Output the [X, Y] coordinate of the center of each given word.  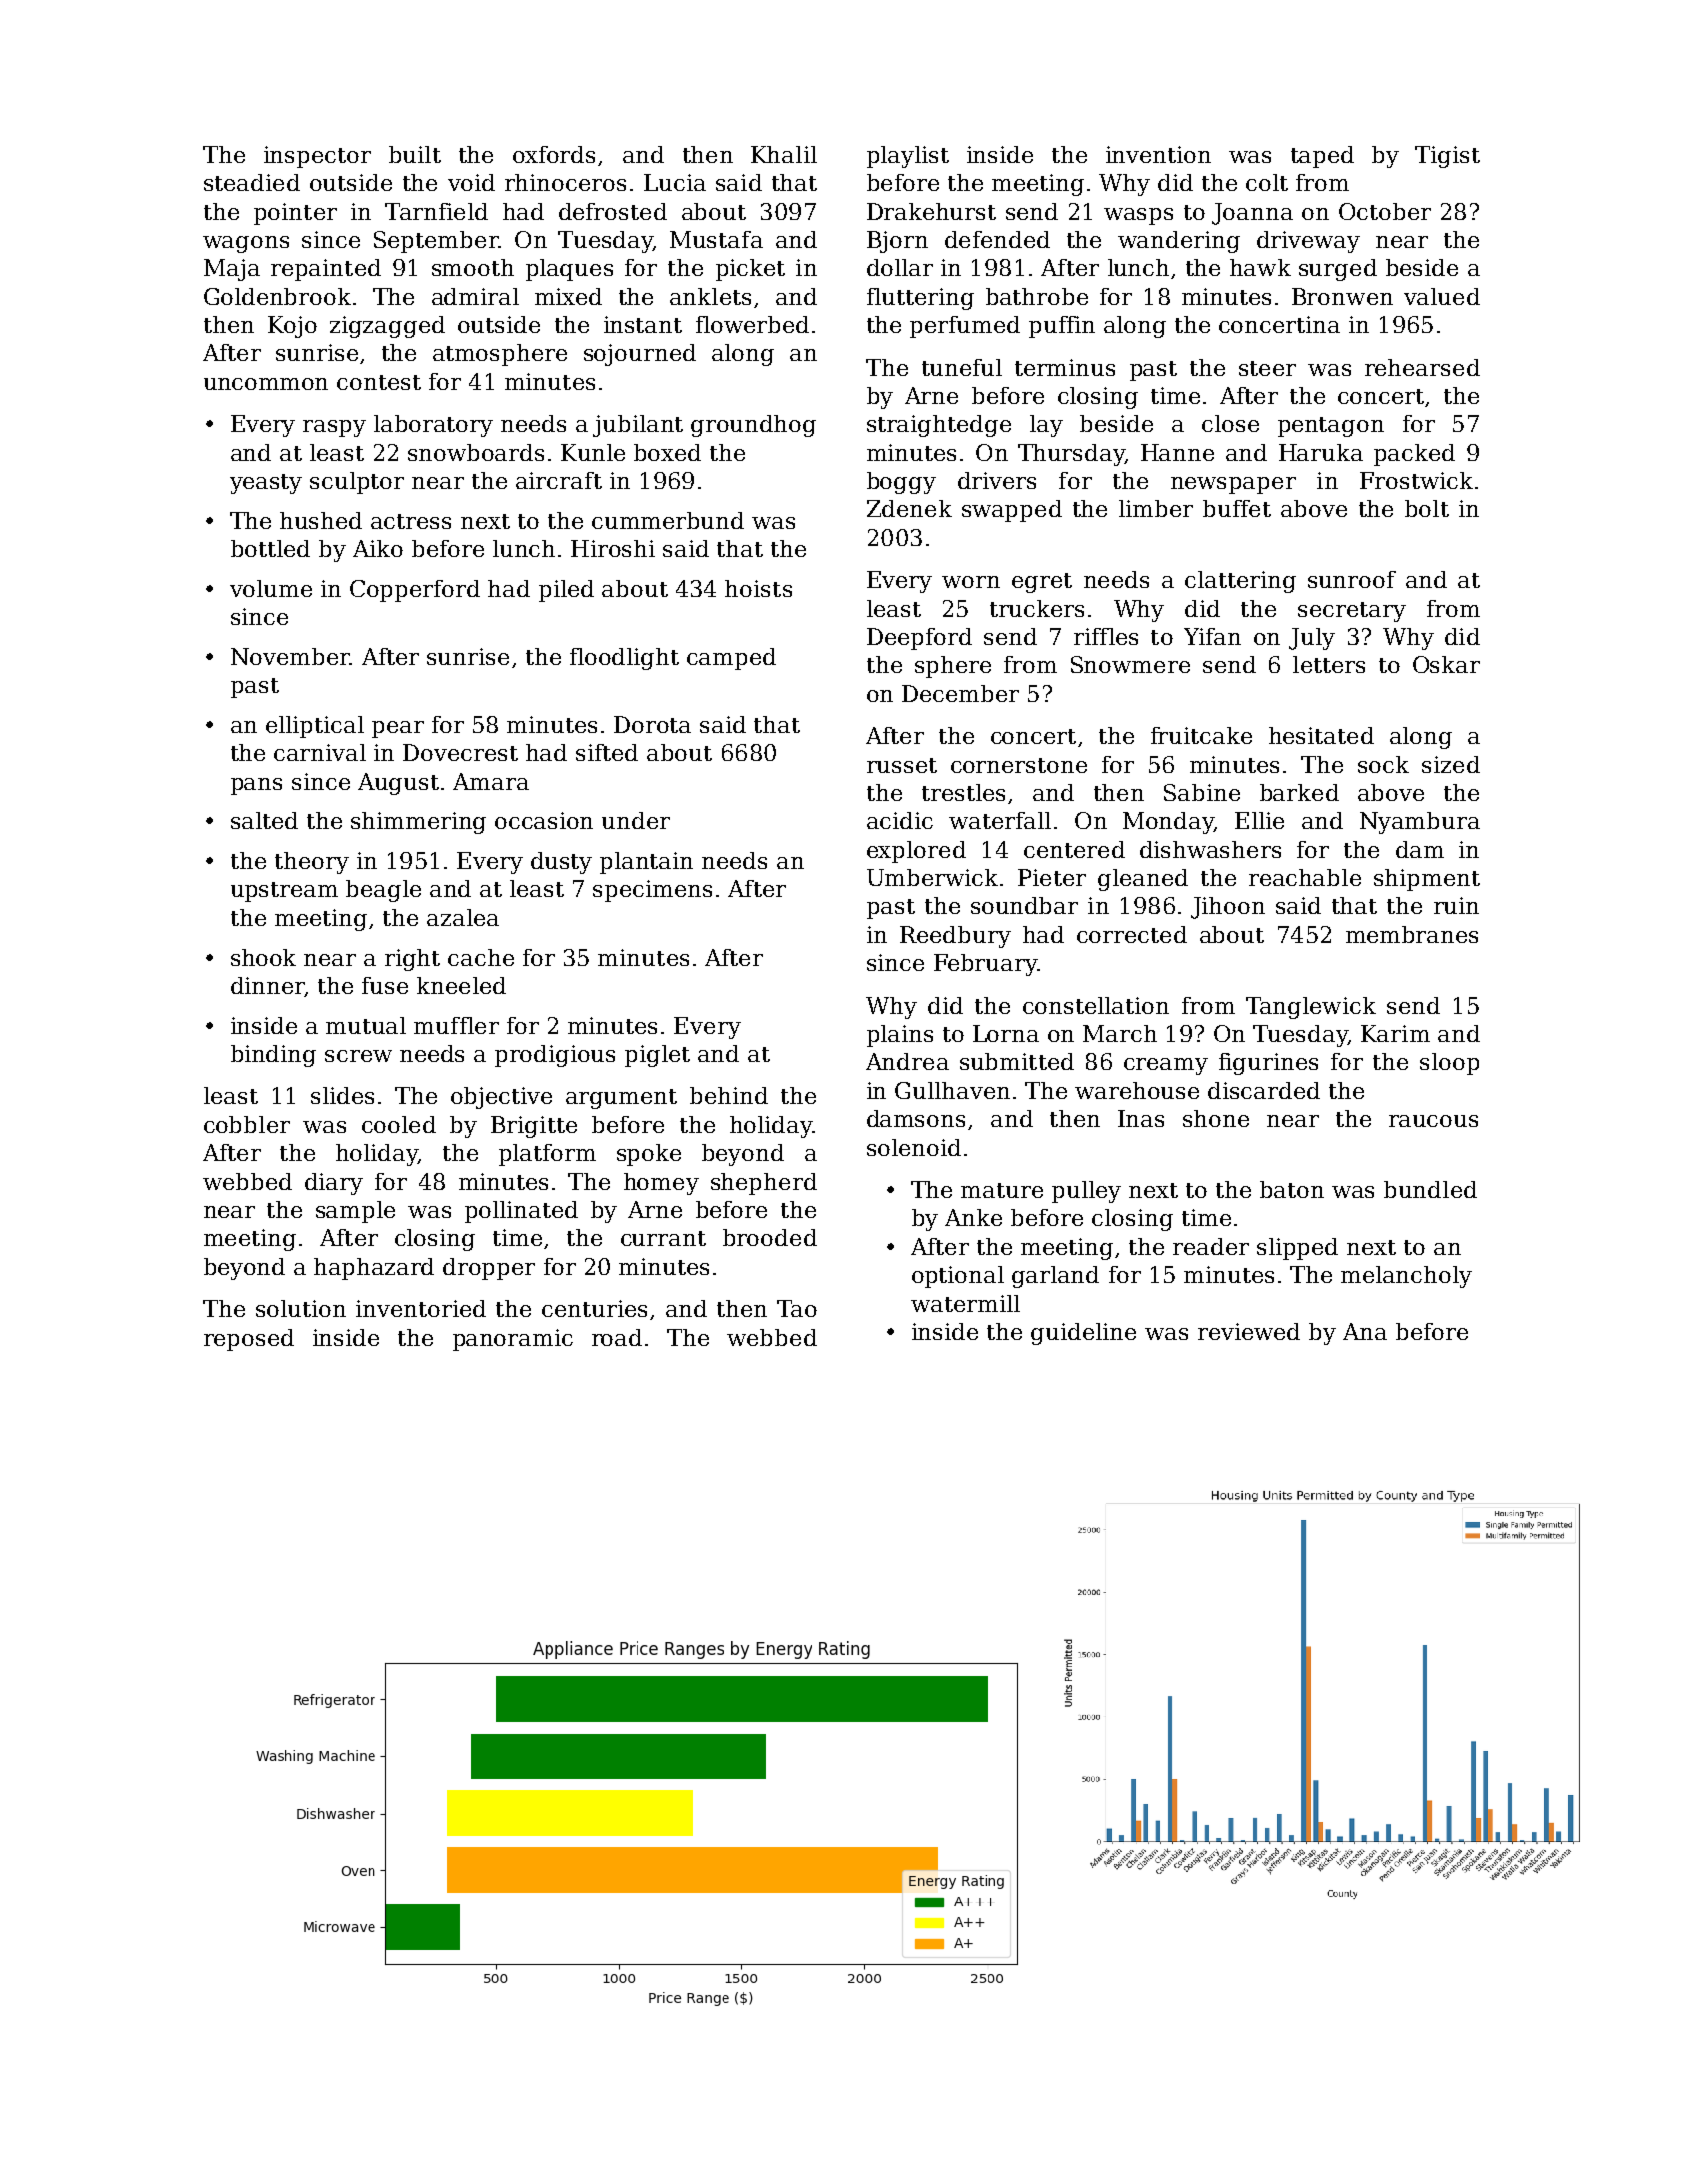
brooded [770, 1237]
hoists [758, 588]
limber [1156, 508]
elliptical [315, 727]
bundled [1430, 1189]
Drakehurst [931, 211]
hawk [1260, 267]
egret [1042, 583]
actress [411, 521]
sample [355, 1212]
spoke [649, 1155]
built [415, 154]
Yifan [1212, 636]
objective [501, 1098]
